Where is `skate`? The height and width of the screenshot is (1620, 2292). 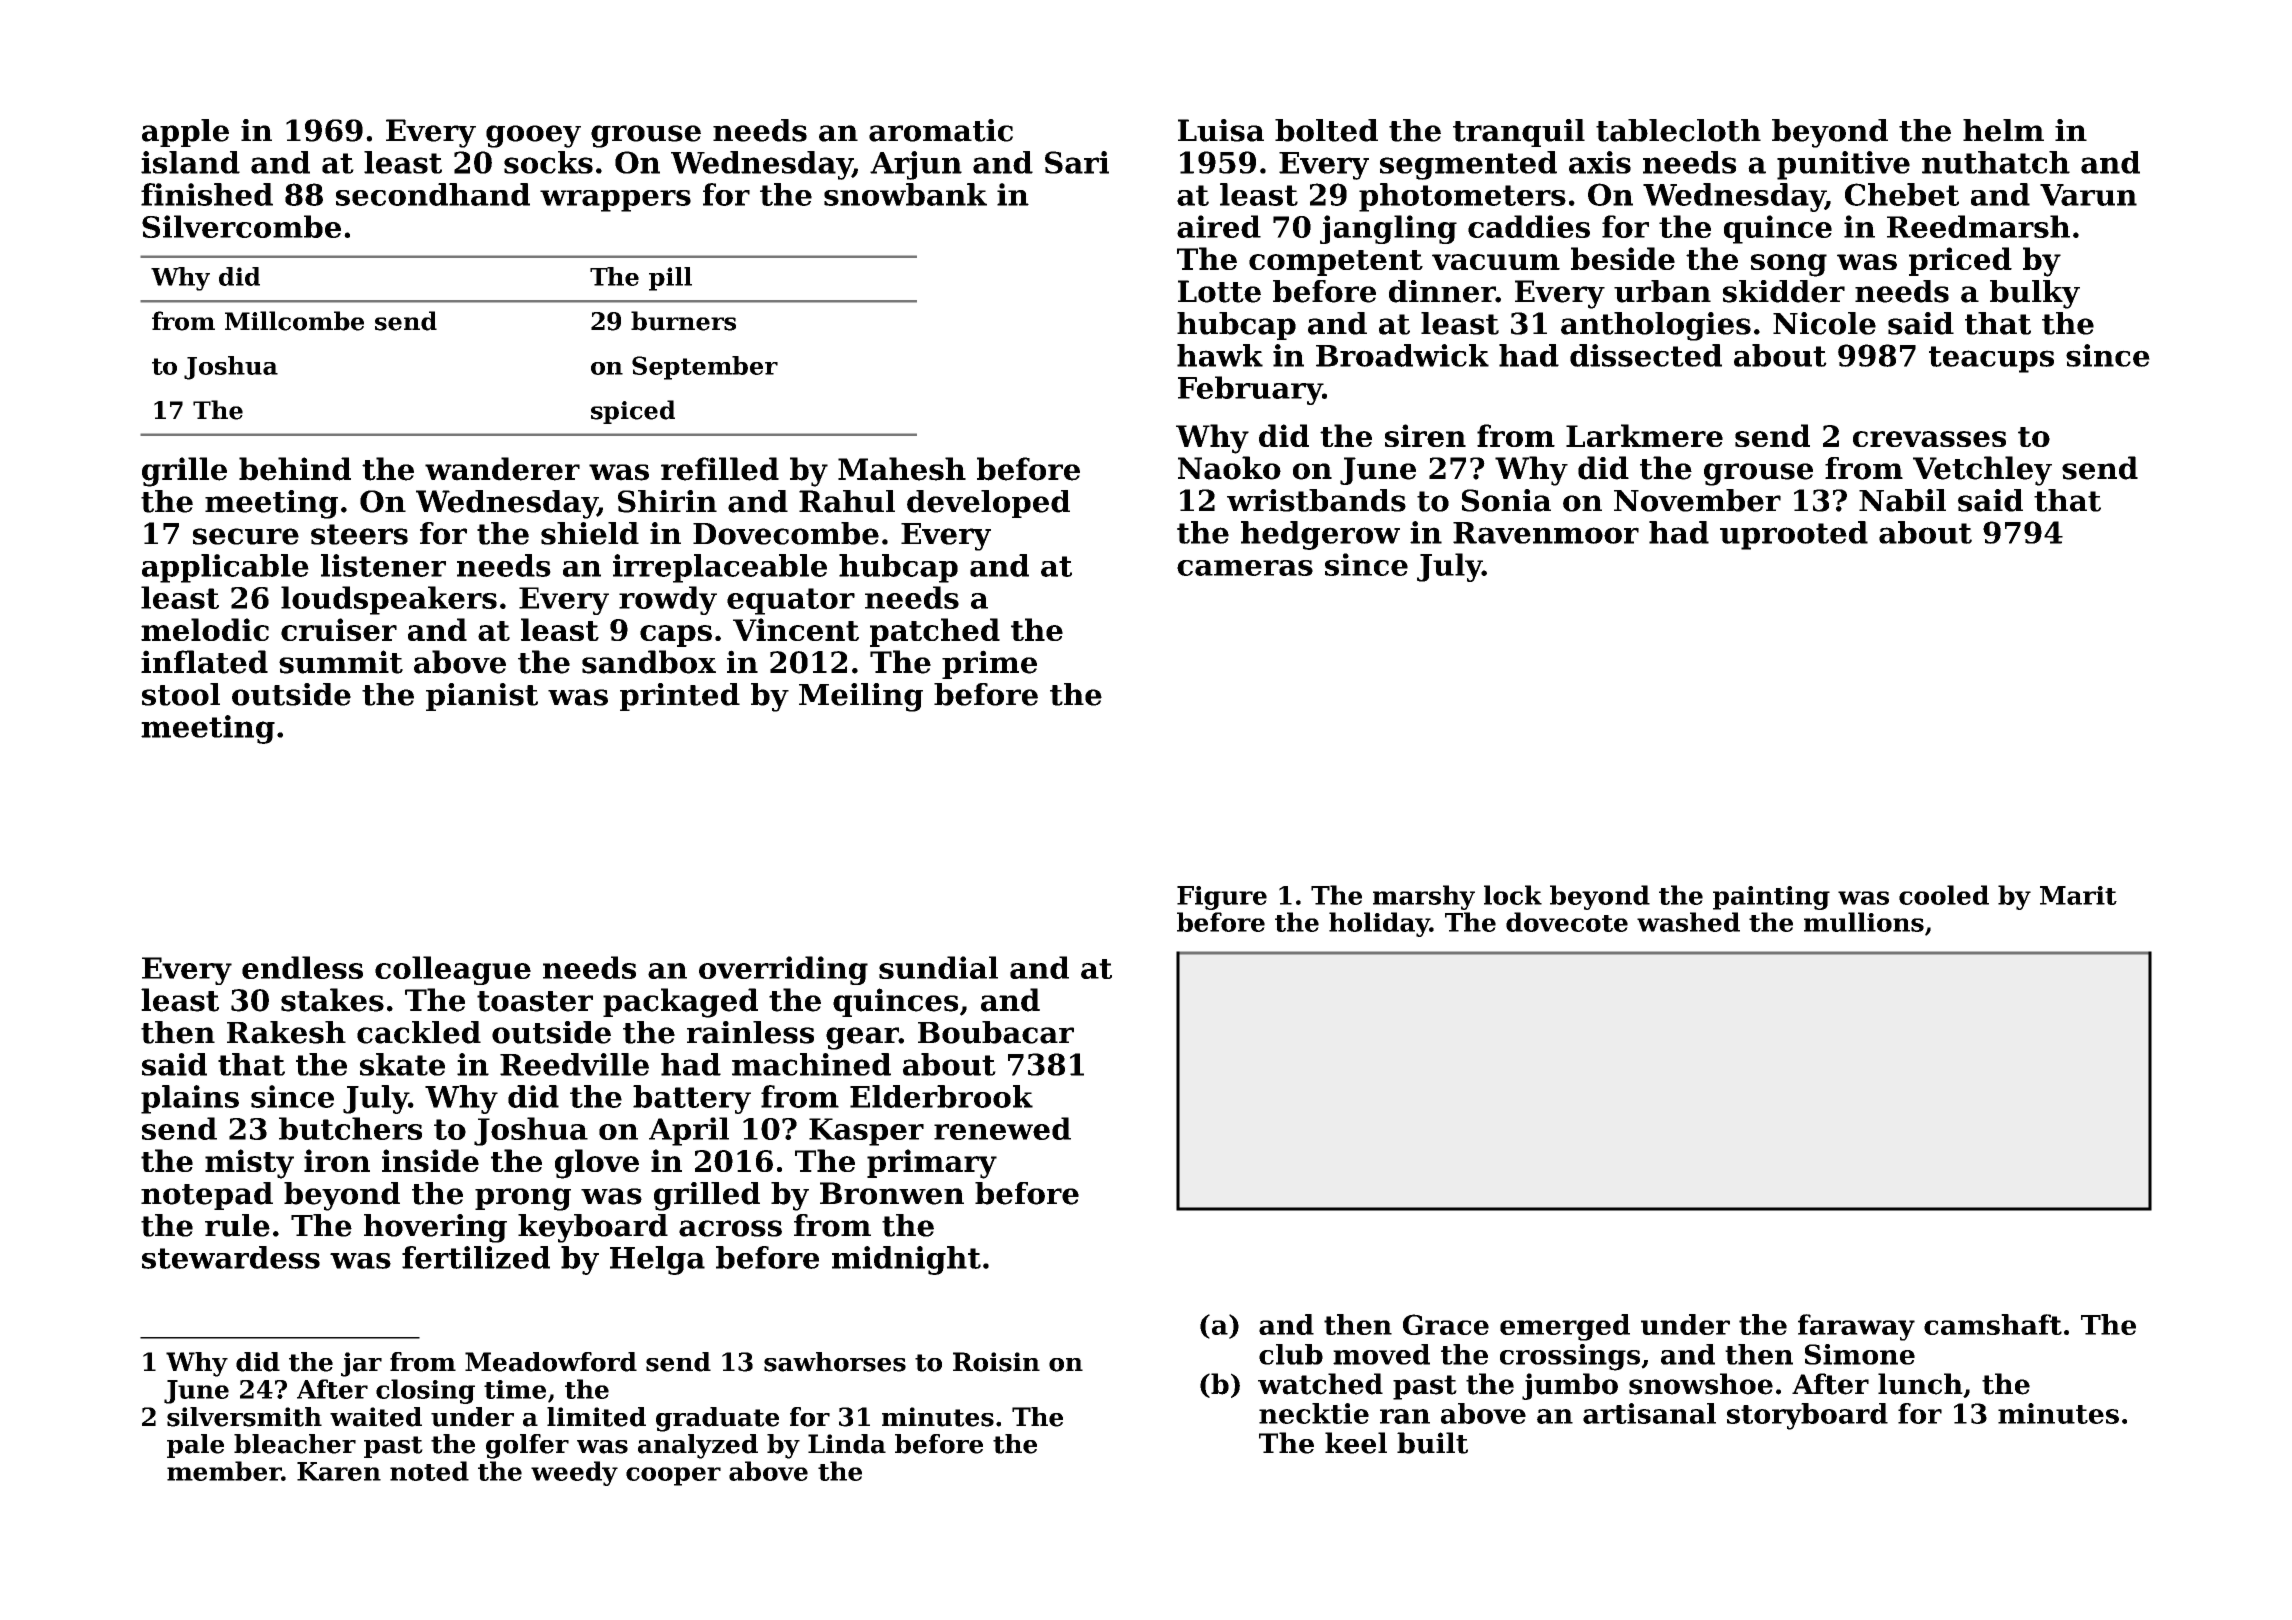
skate is located at coordinates (402, 1064).
